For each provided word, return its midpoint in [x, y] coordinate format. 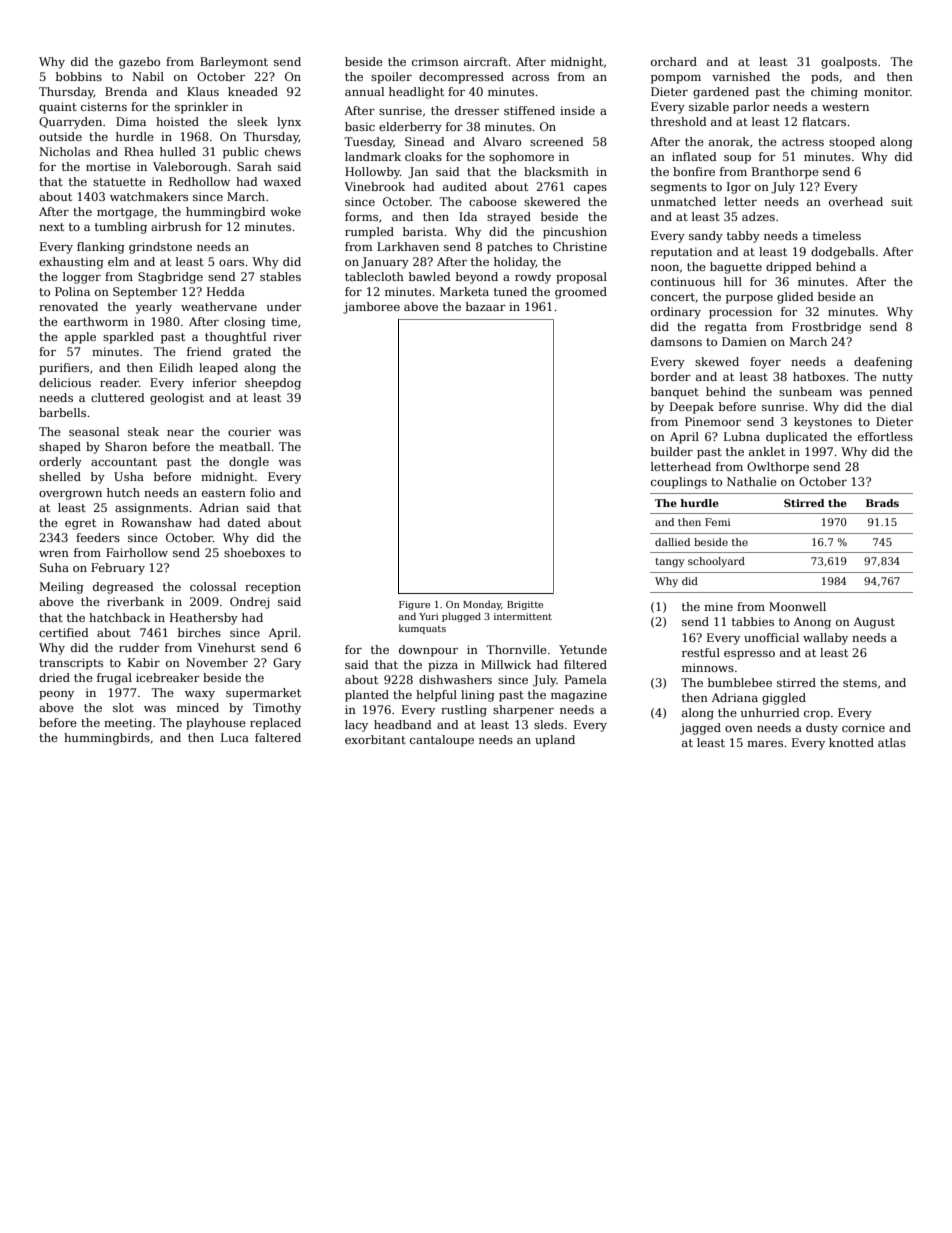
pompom [676, 79]
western [845, 107]
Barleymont [234, 63]
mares [765, 744]
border [671, 376]
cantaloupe [442, 741]
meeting [128, 724]
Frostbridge [826, 328]
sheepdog [273, 384]
